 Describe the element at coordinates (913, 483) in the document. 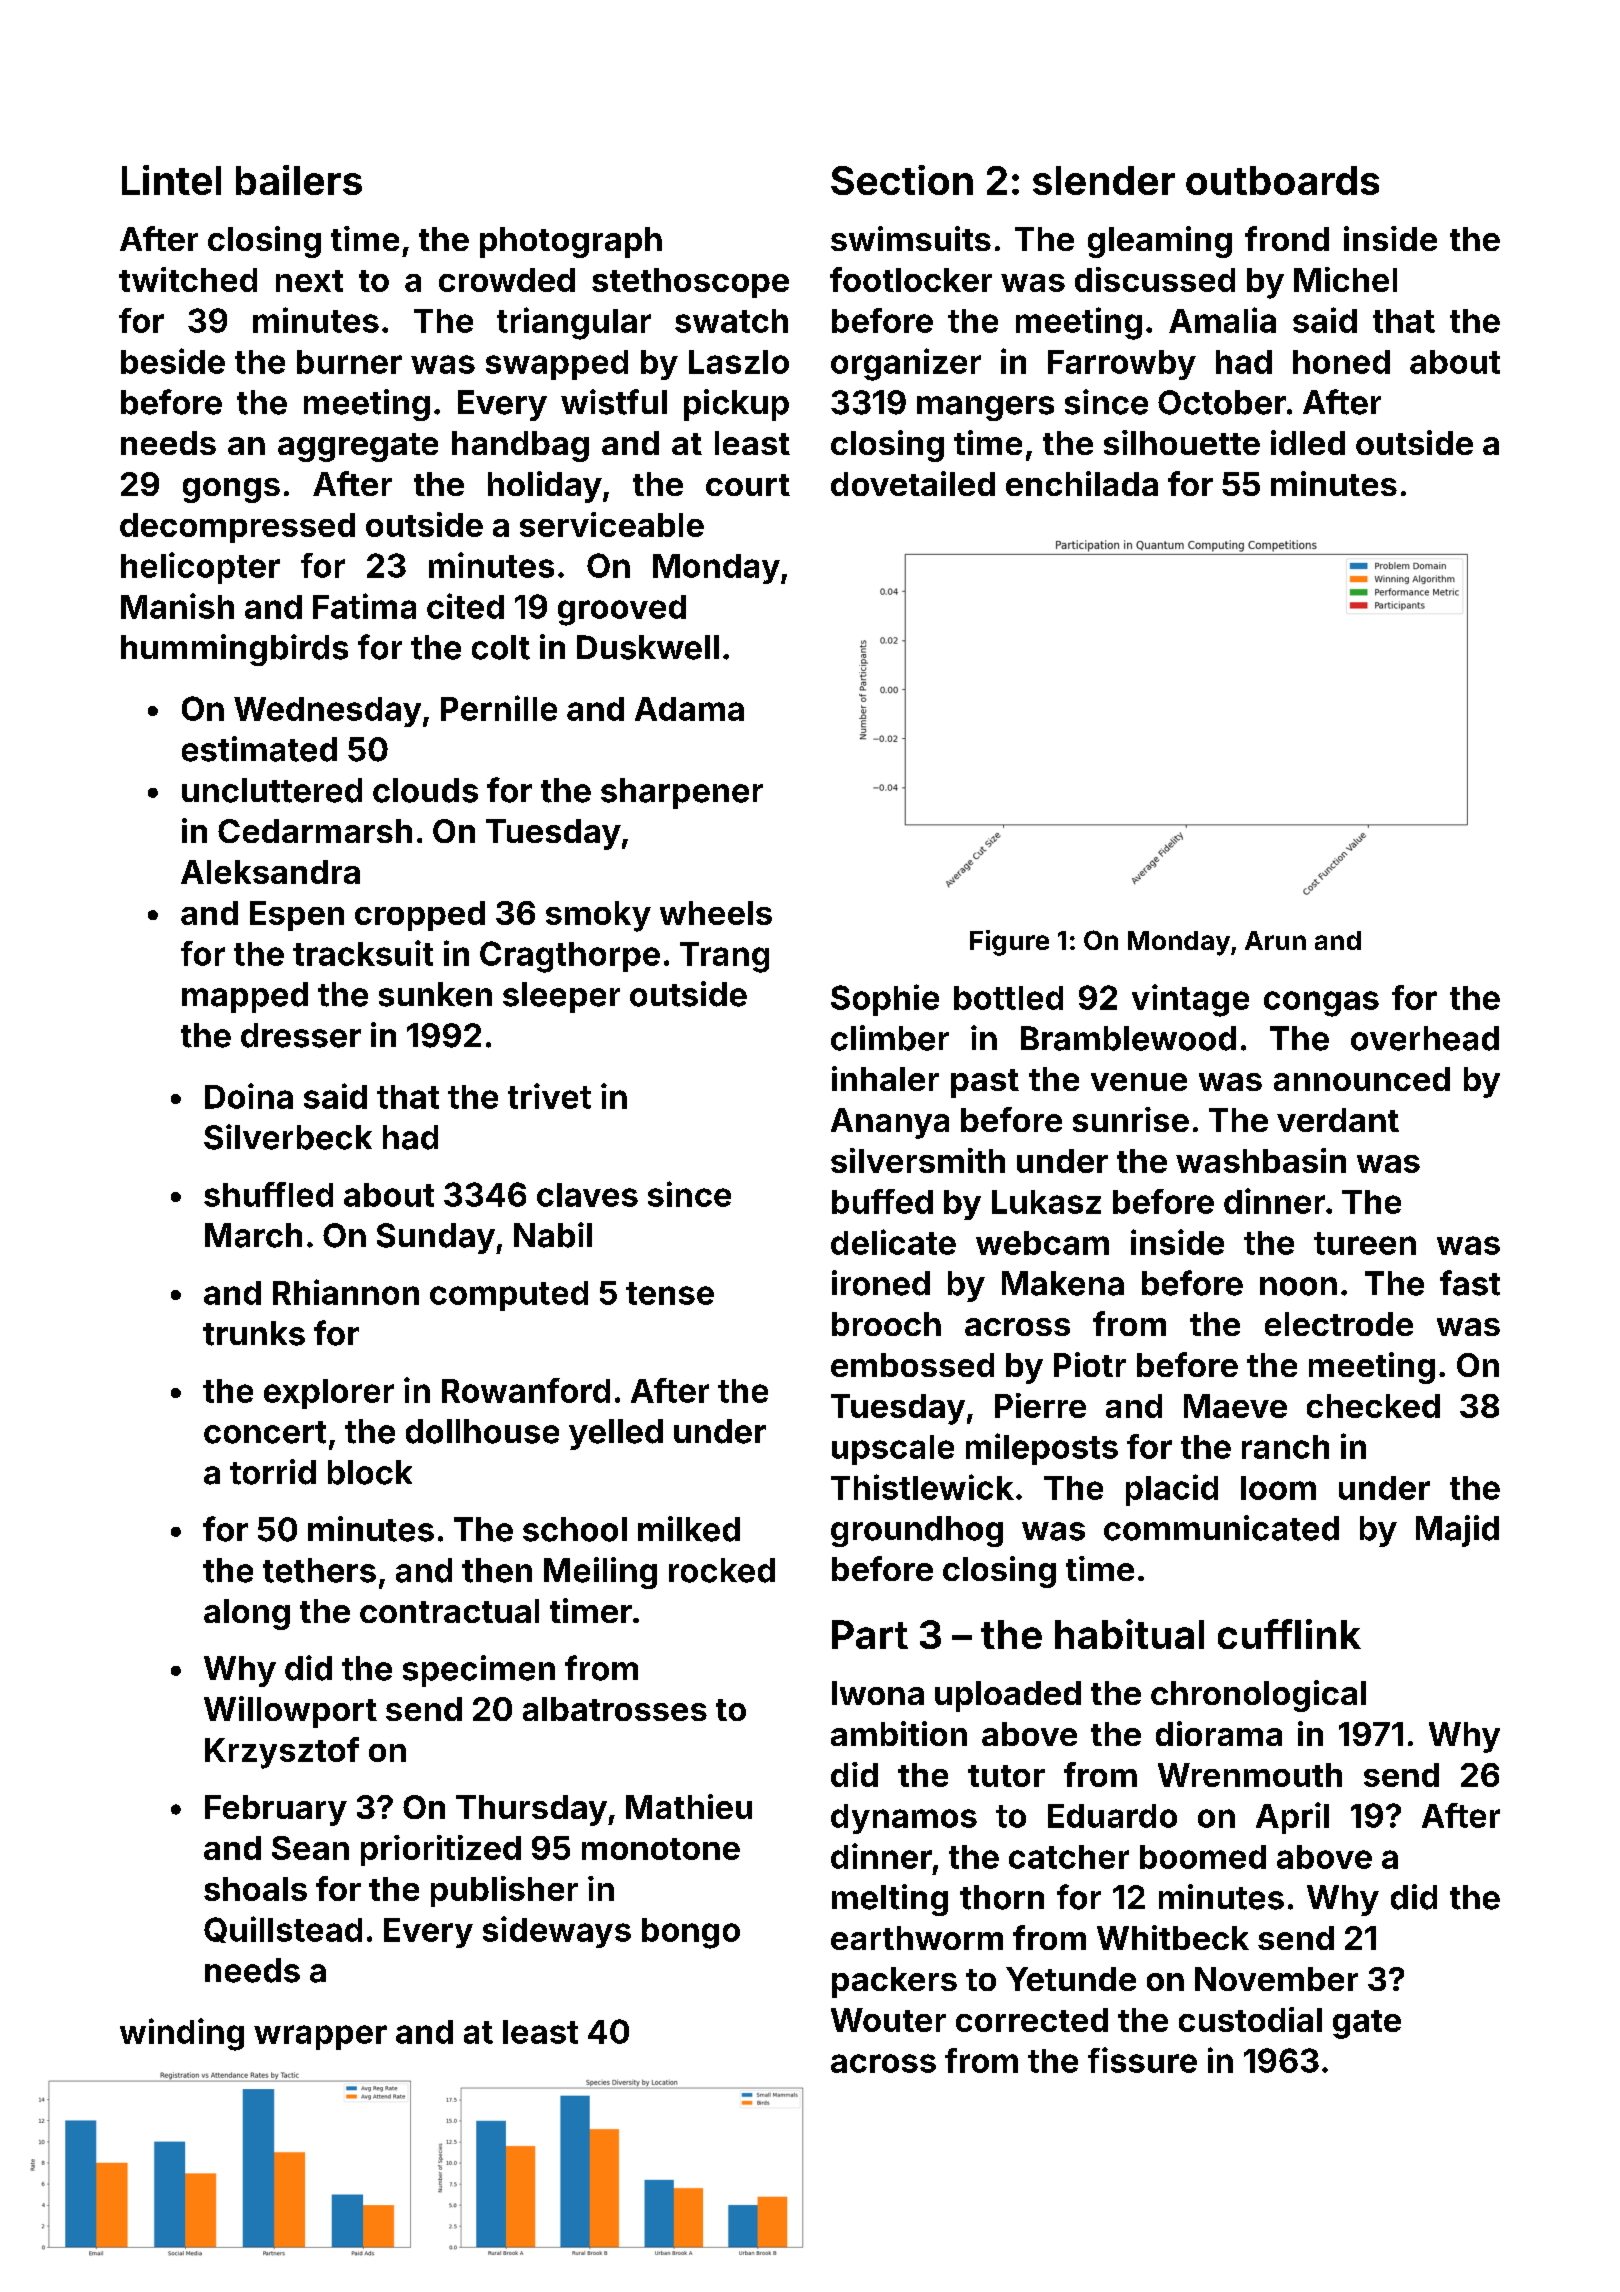

I see `dovetailed` at that location.
